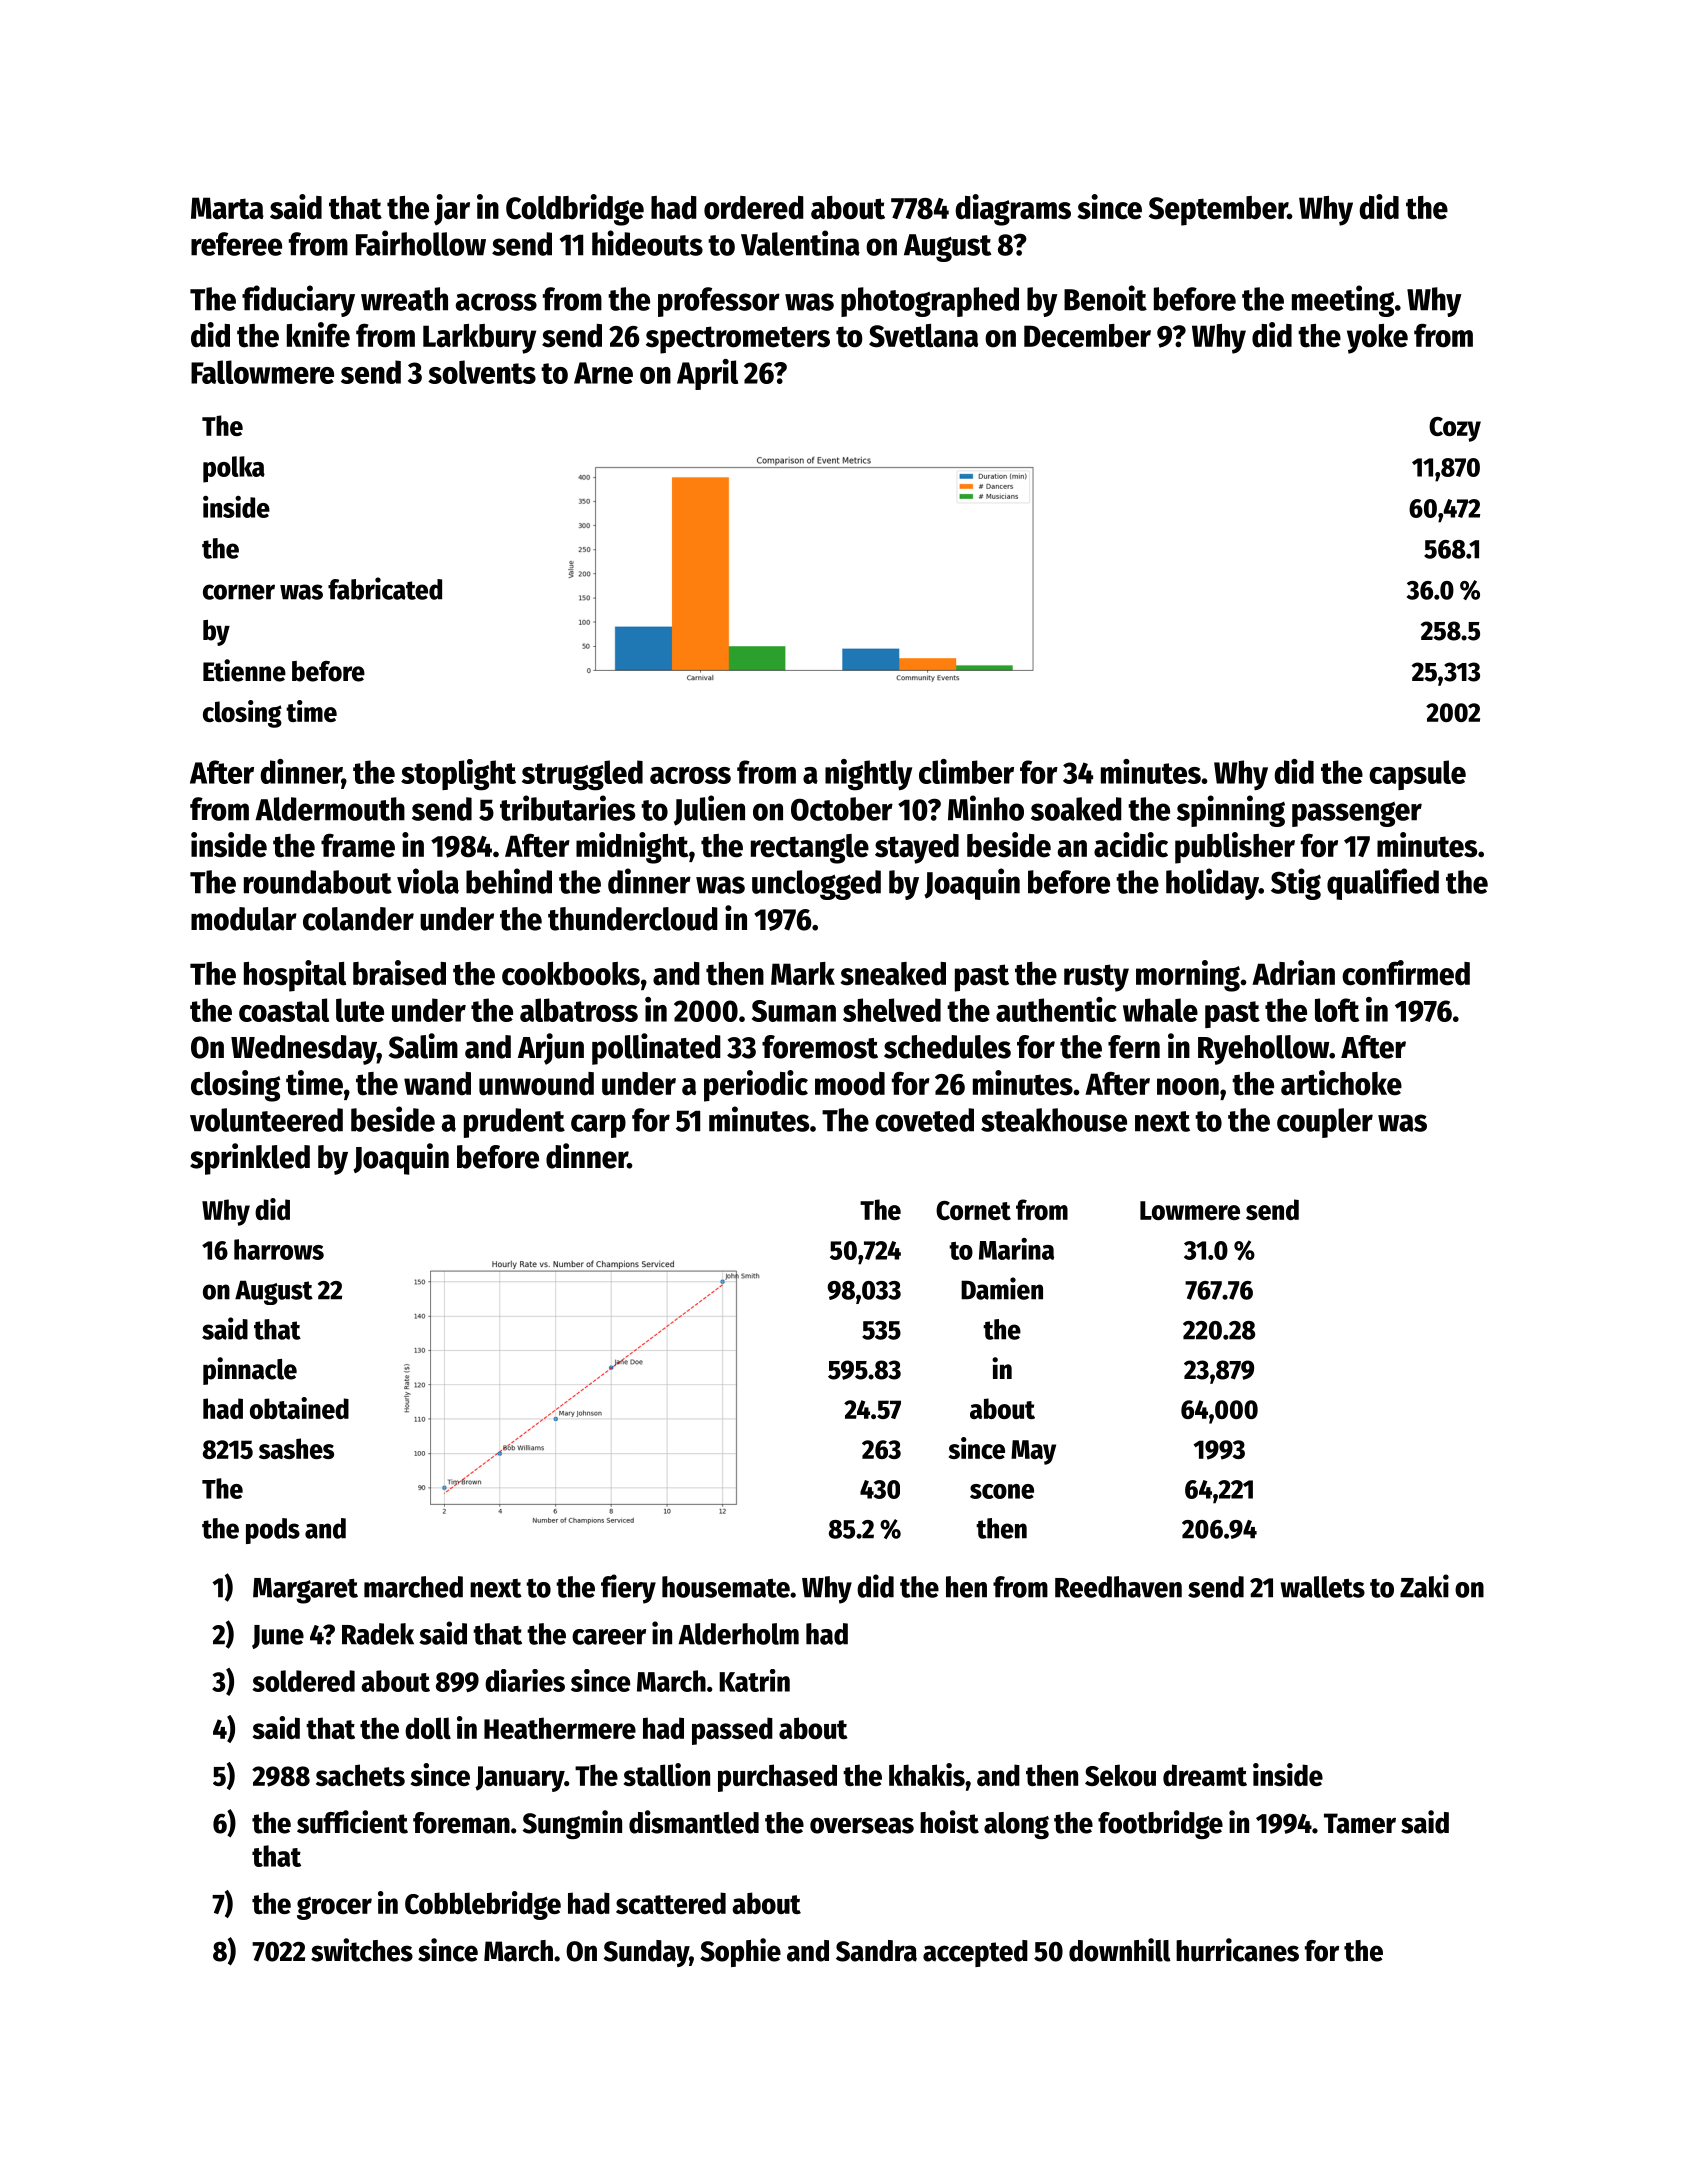 The width and height of the screenshot is (1683, 2178). What do you see at coordinates (1455, 429) in the screenshot?
I see `Cozy` at bounding box center [1455, 429].
